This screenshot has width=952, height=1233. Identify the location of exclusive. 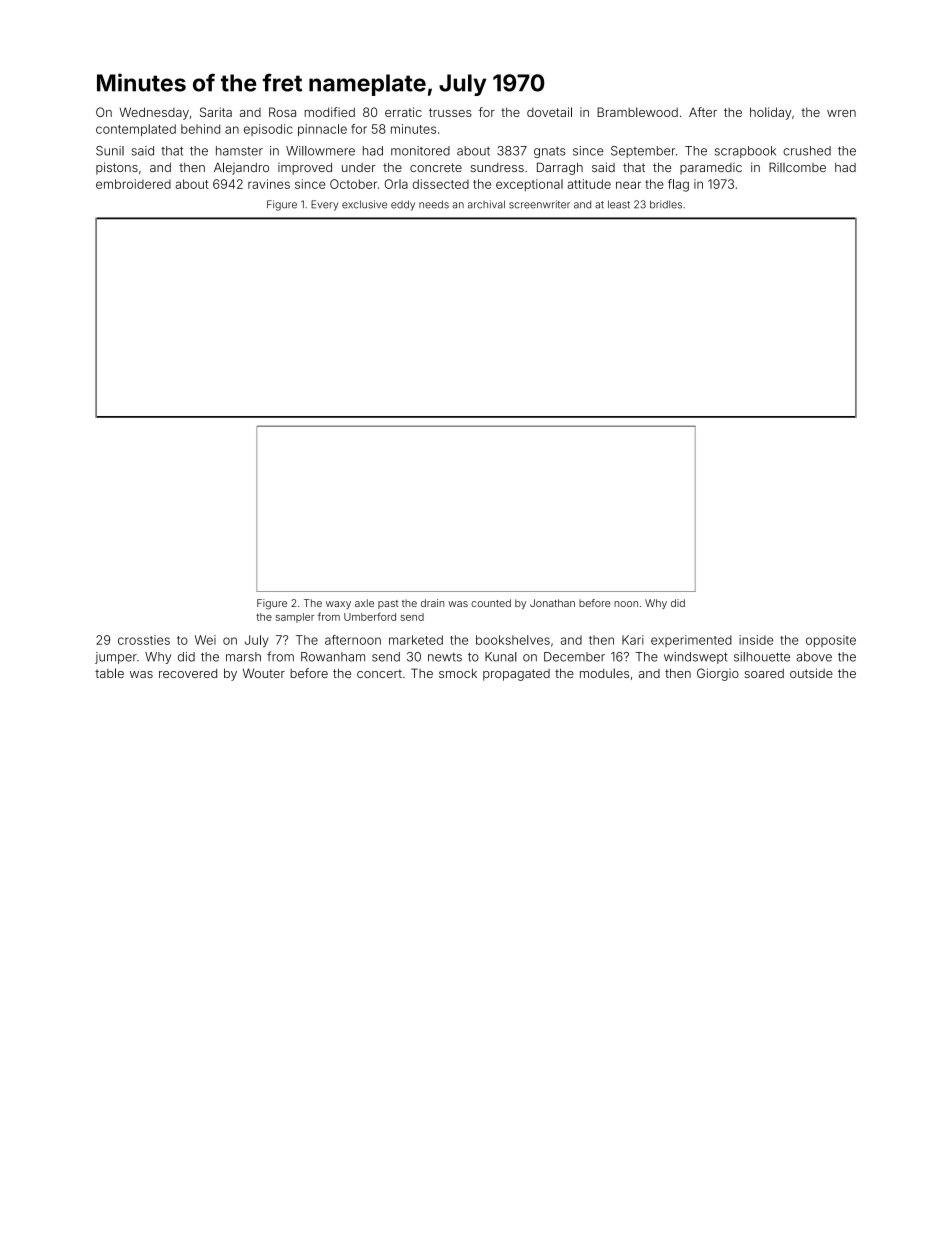
(364, 204).
